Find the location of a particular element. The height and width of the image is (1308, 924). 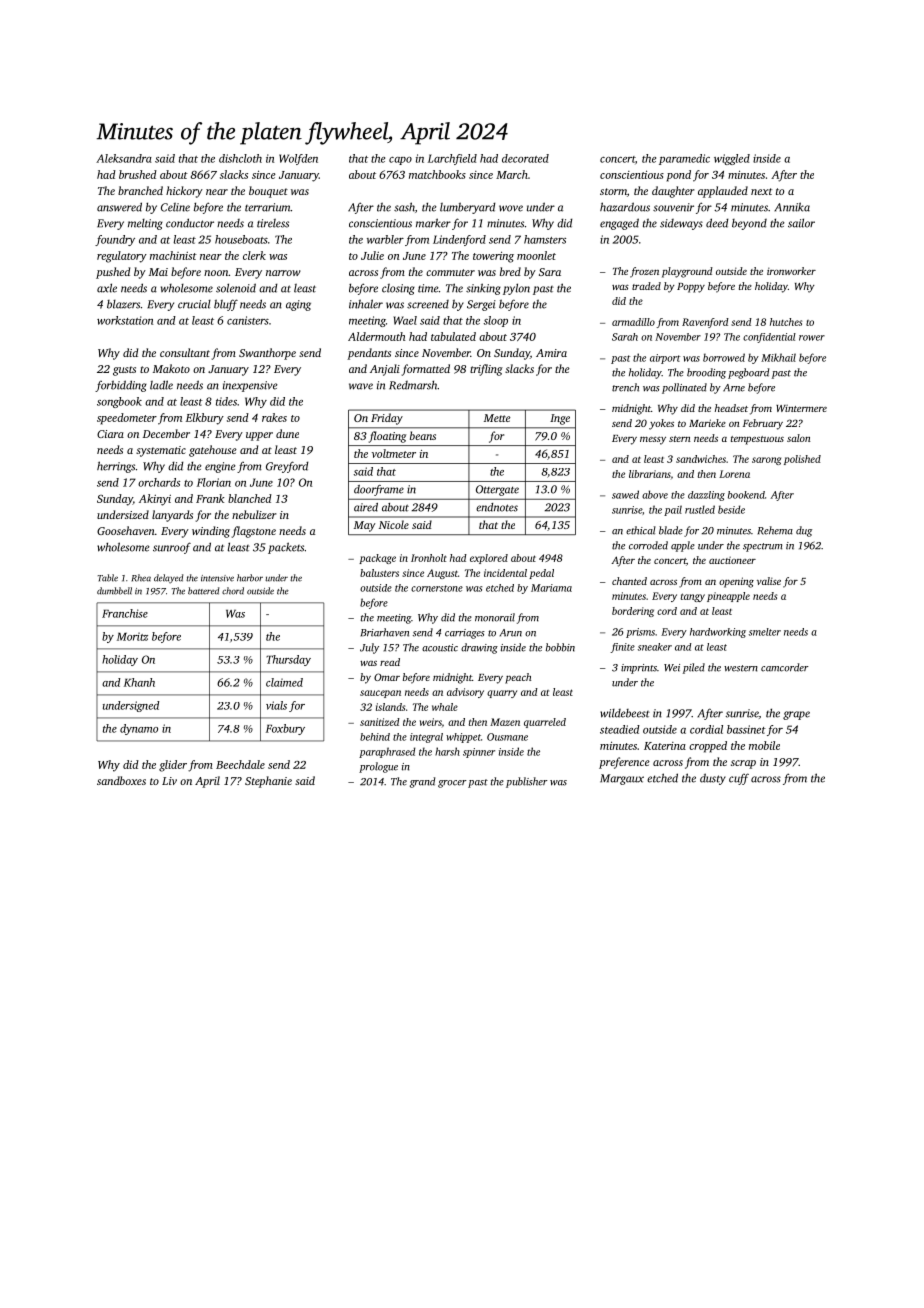

piled is located at coordinates (694, 668).
